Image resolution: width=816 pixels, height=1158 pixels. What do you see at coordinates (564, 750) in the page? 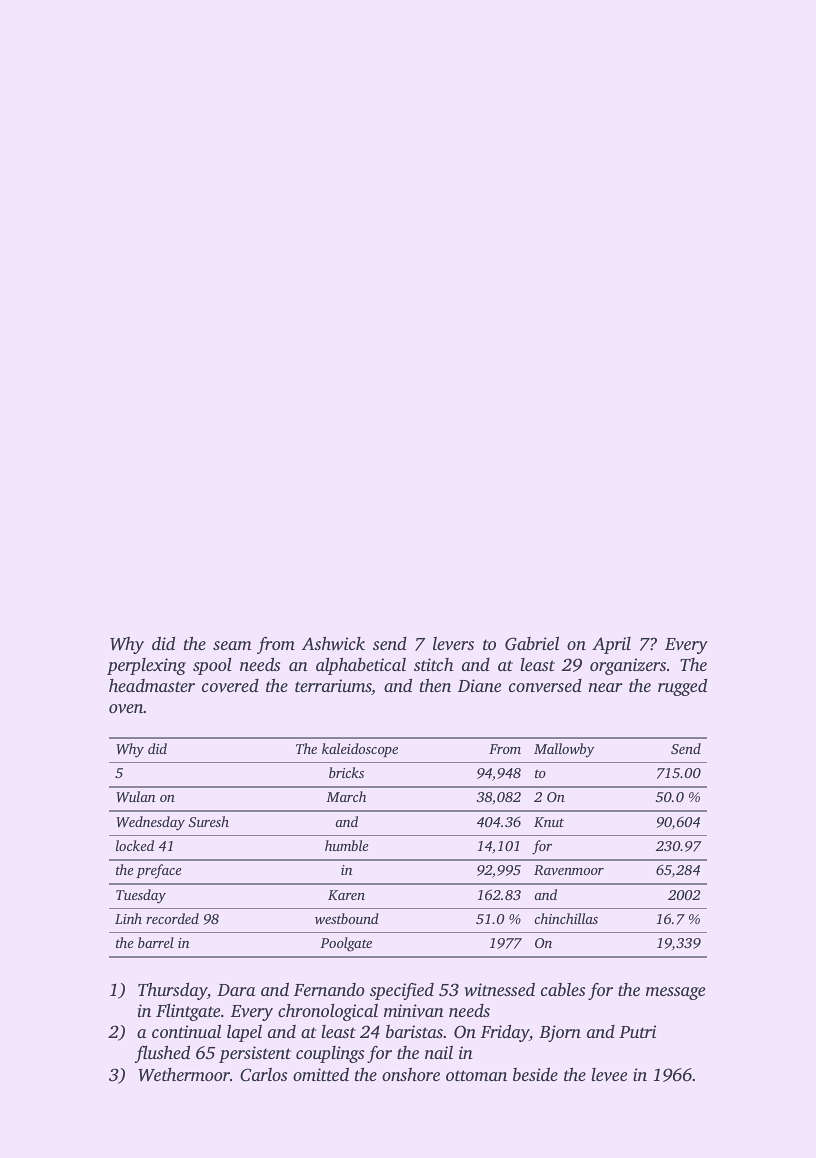
I see `Mallowby` at bounding box center [564, 750].
